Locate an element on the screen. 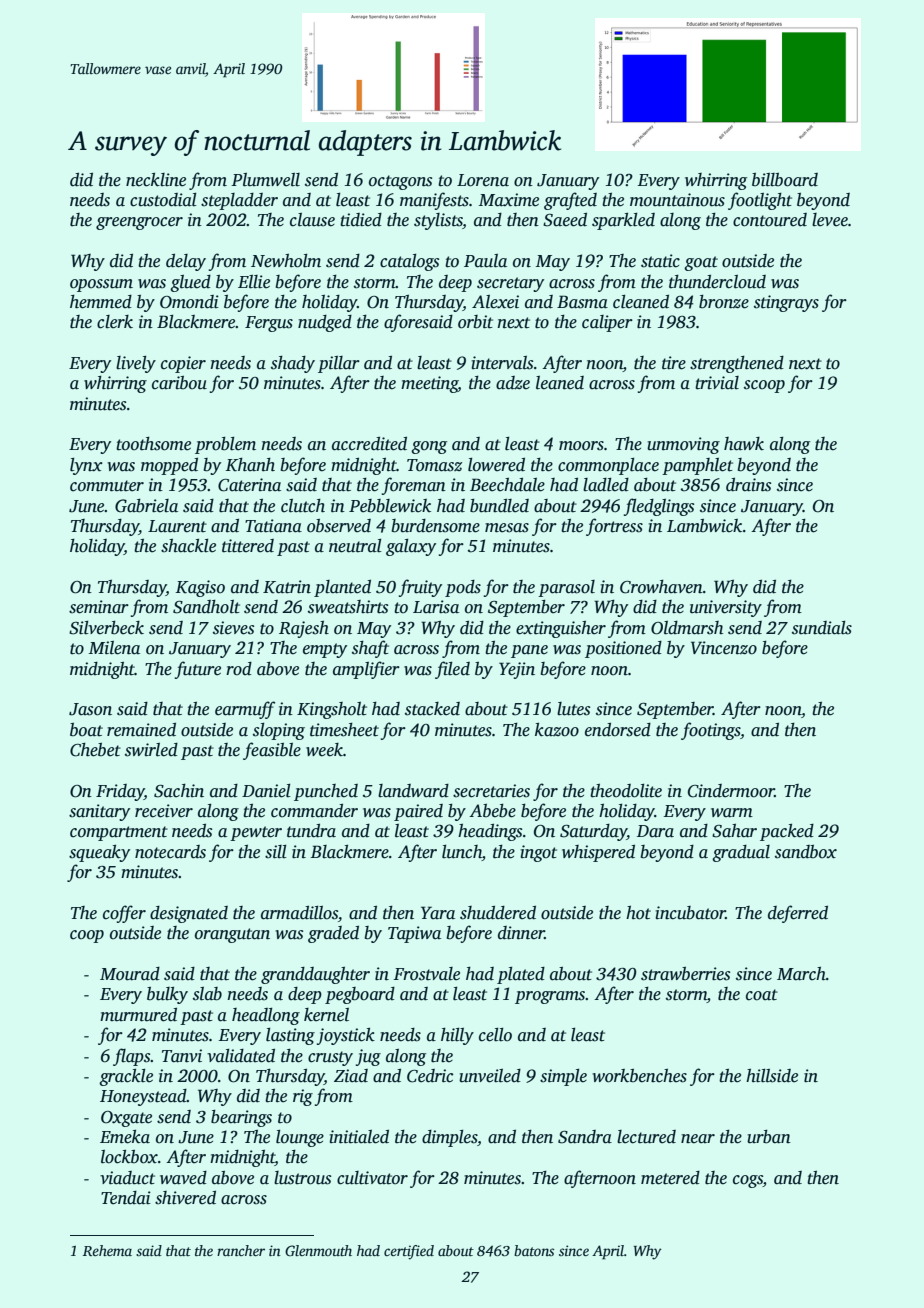 The height and width of the screenshot is (1308, 924). footlight is located at coordinates (760, 201).
